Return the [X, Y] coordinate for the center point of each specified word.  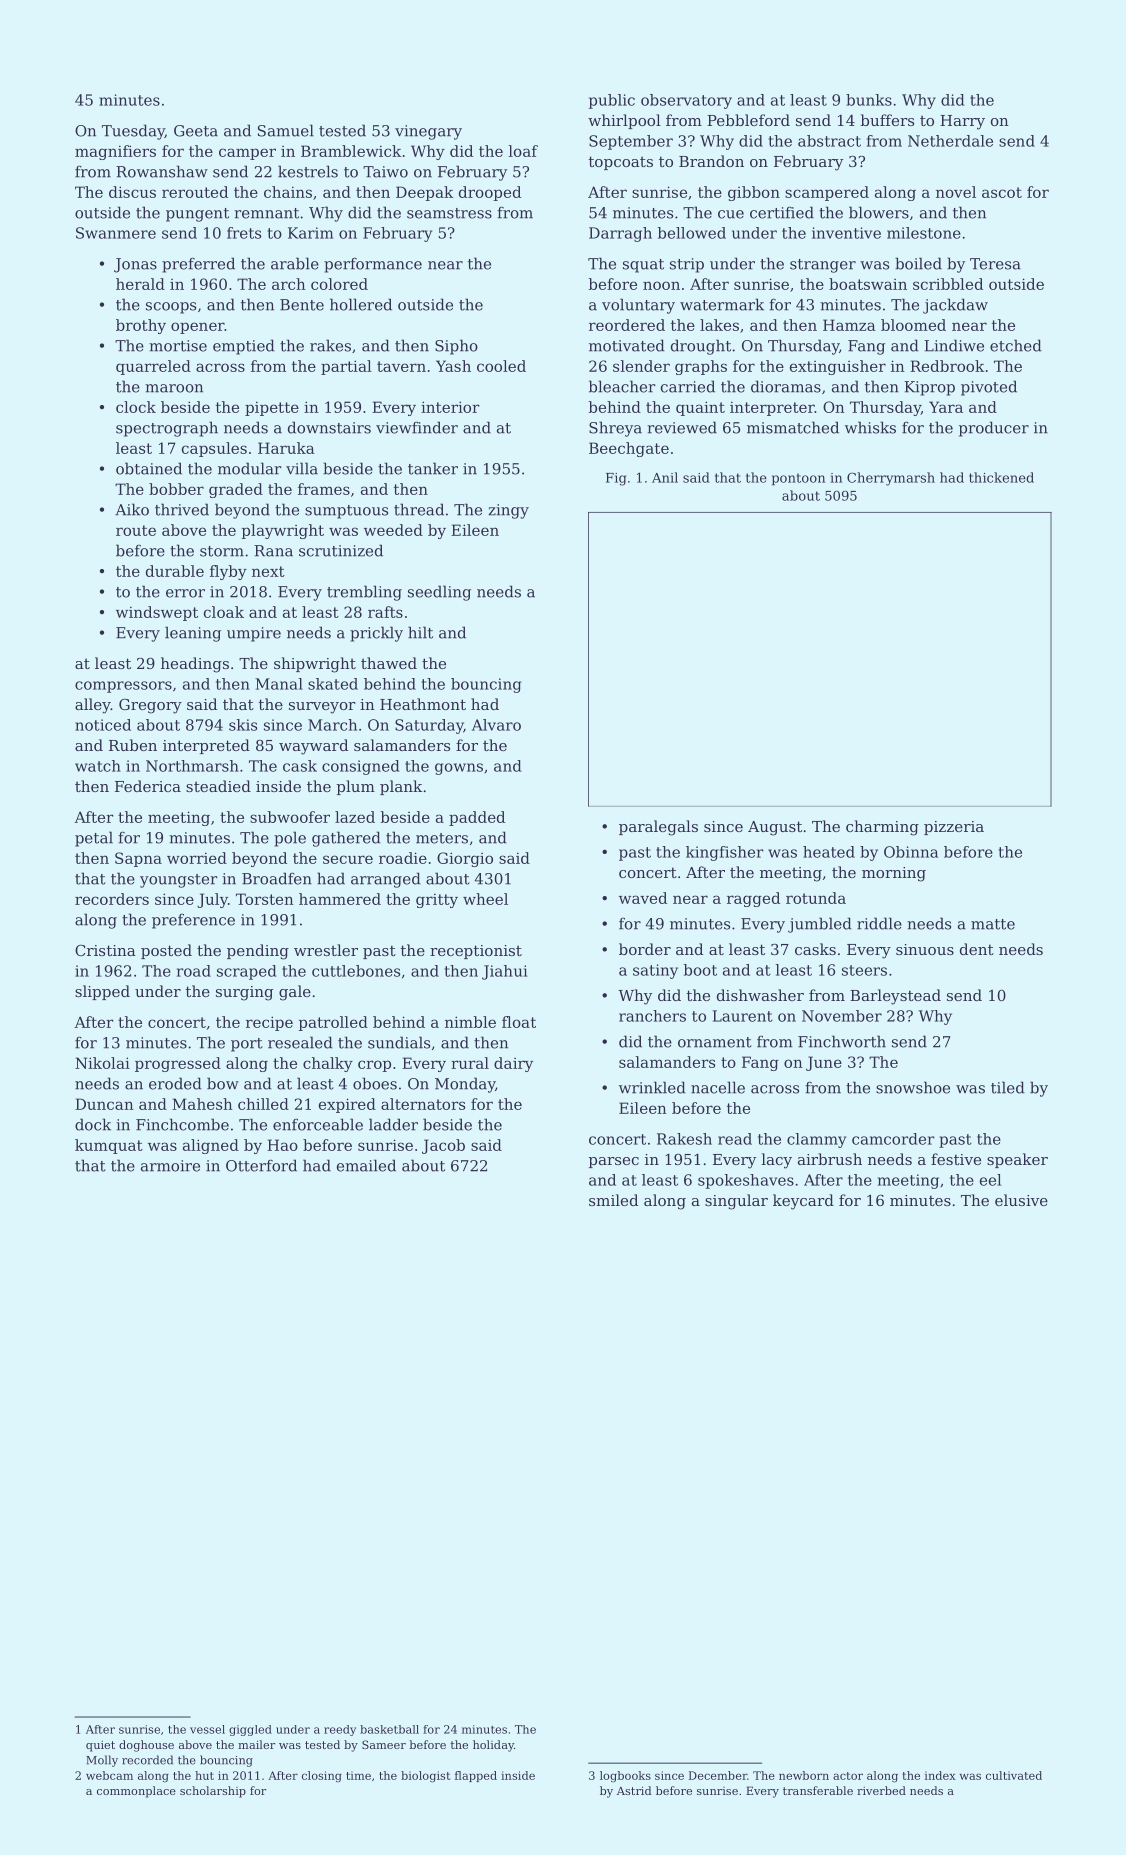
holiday [493, 1746]
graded [236, 490]
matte [993, 924]
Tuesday [133, 132]
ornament [715, 1042]
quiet [100, 1746]
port [247, 1045]
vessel [207, 1729]
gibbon [754, 193]
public [612, 101]
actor [848, 1776]
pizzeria [954, 828]
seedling [439, 593]
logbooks [625, 1776]
